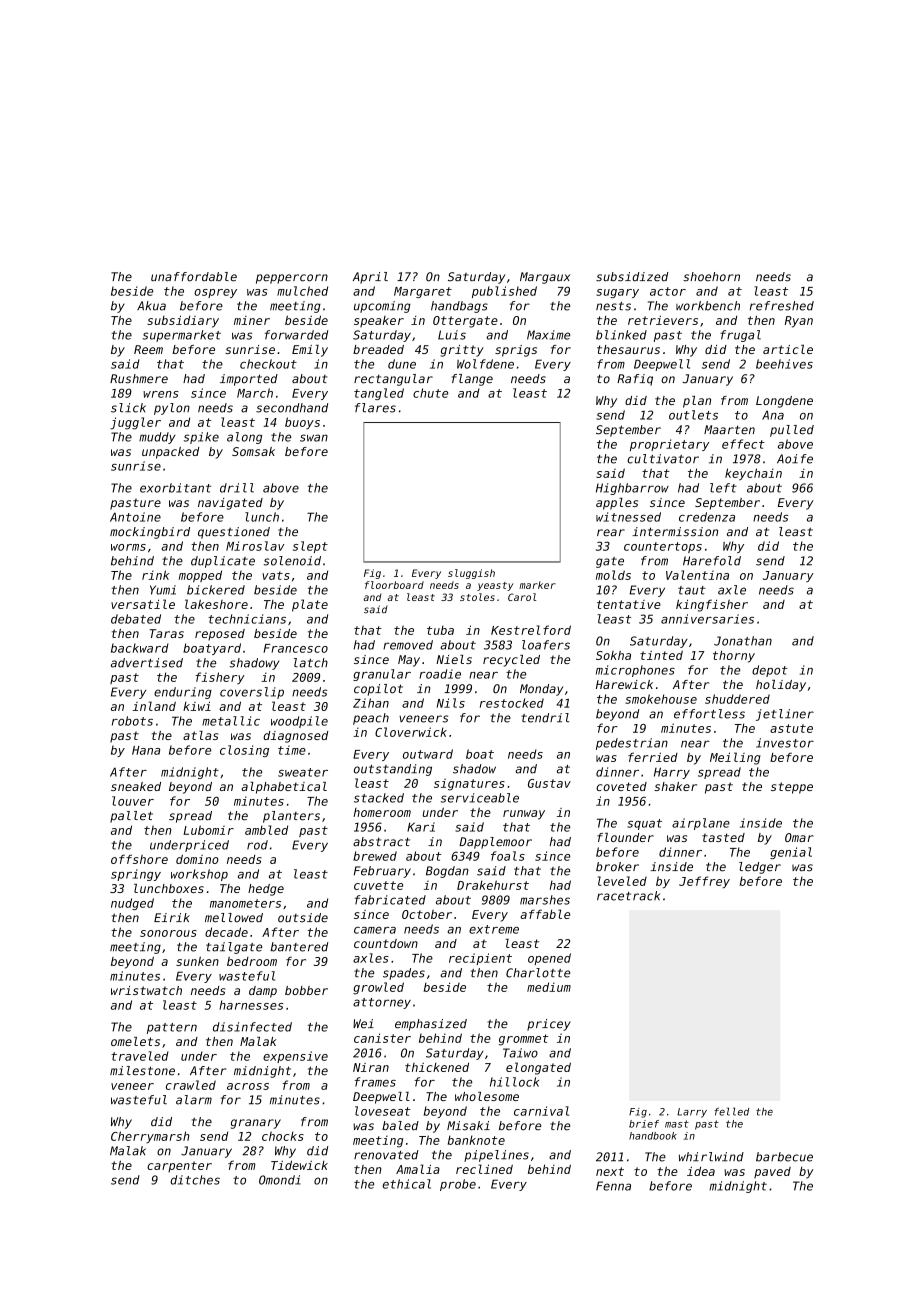  I want to click on alarm, so click(194, 1100).
